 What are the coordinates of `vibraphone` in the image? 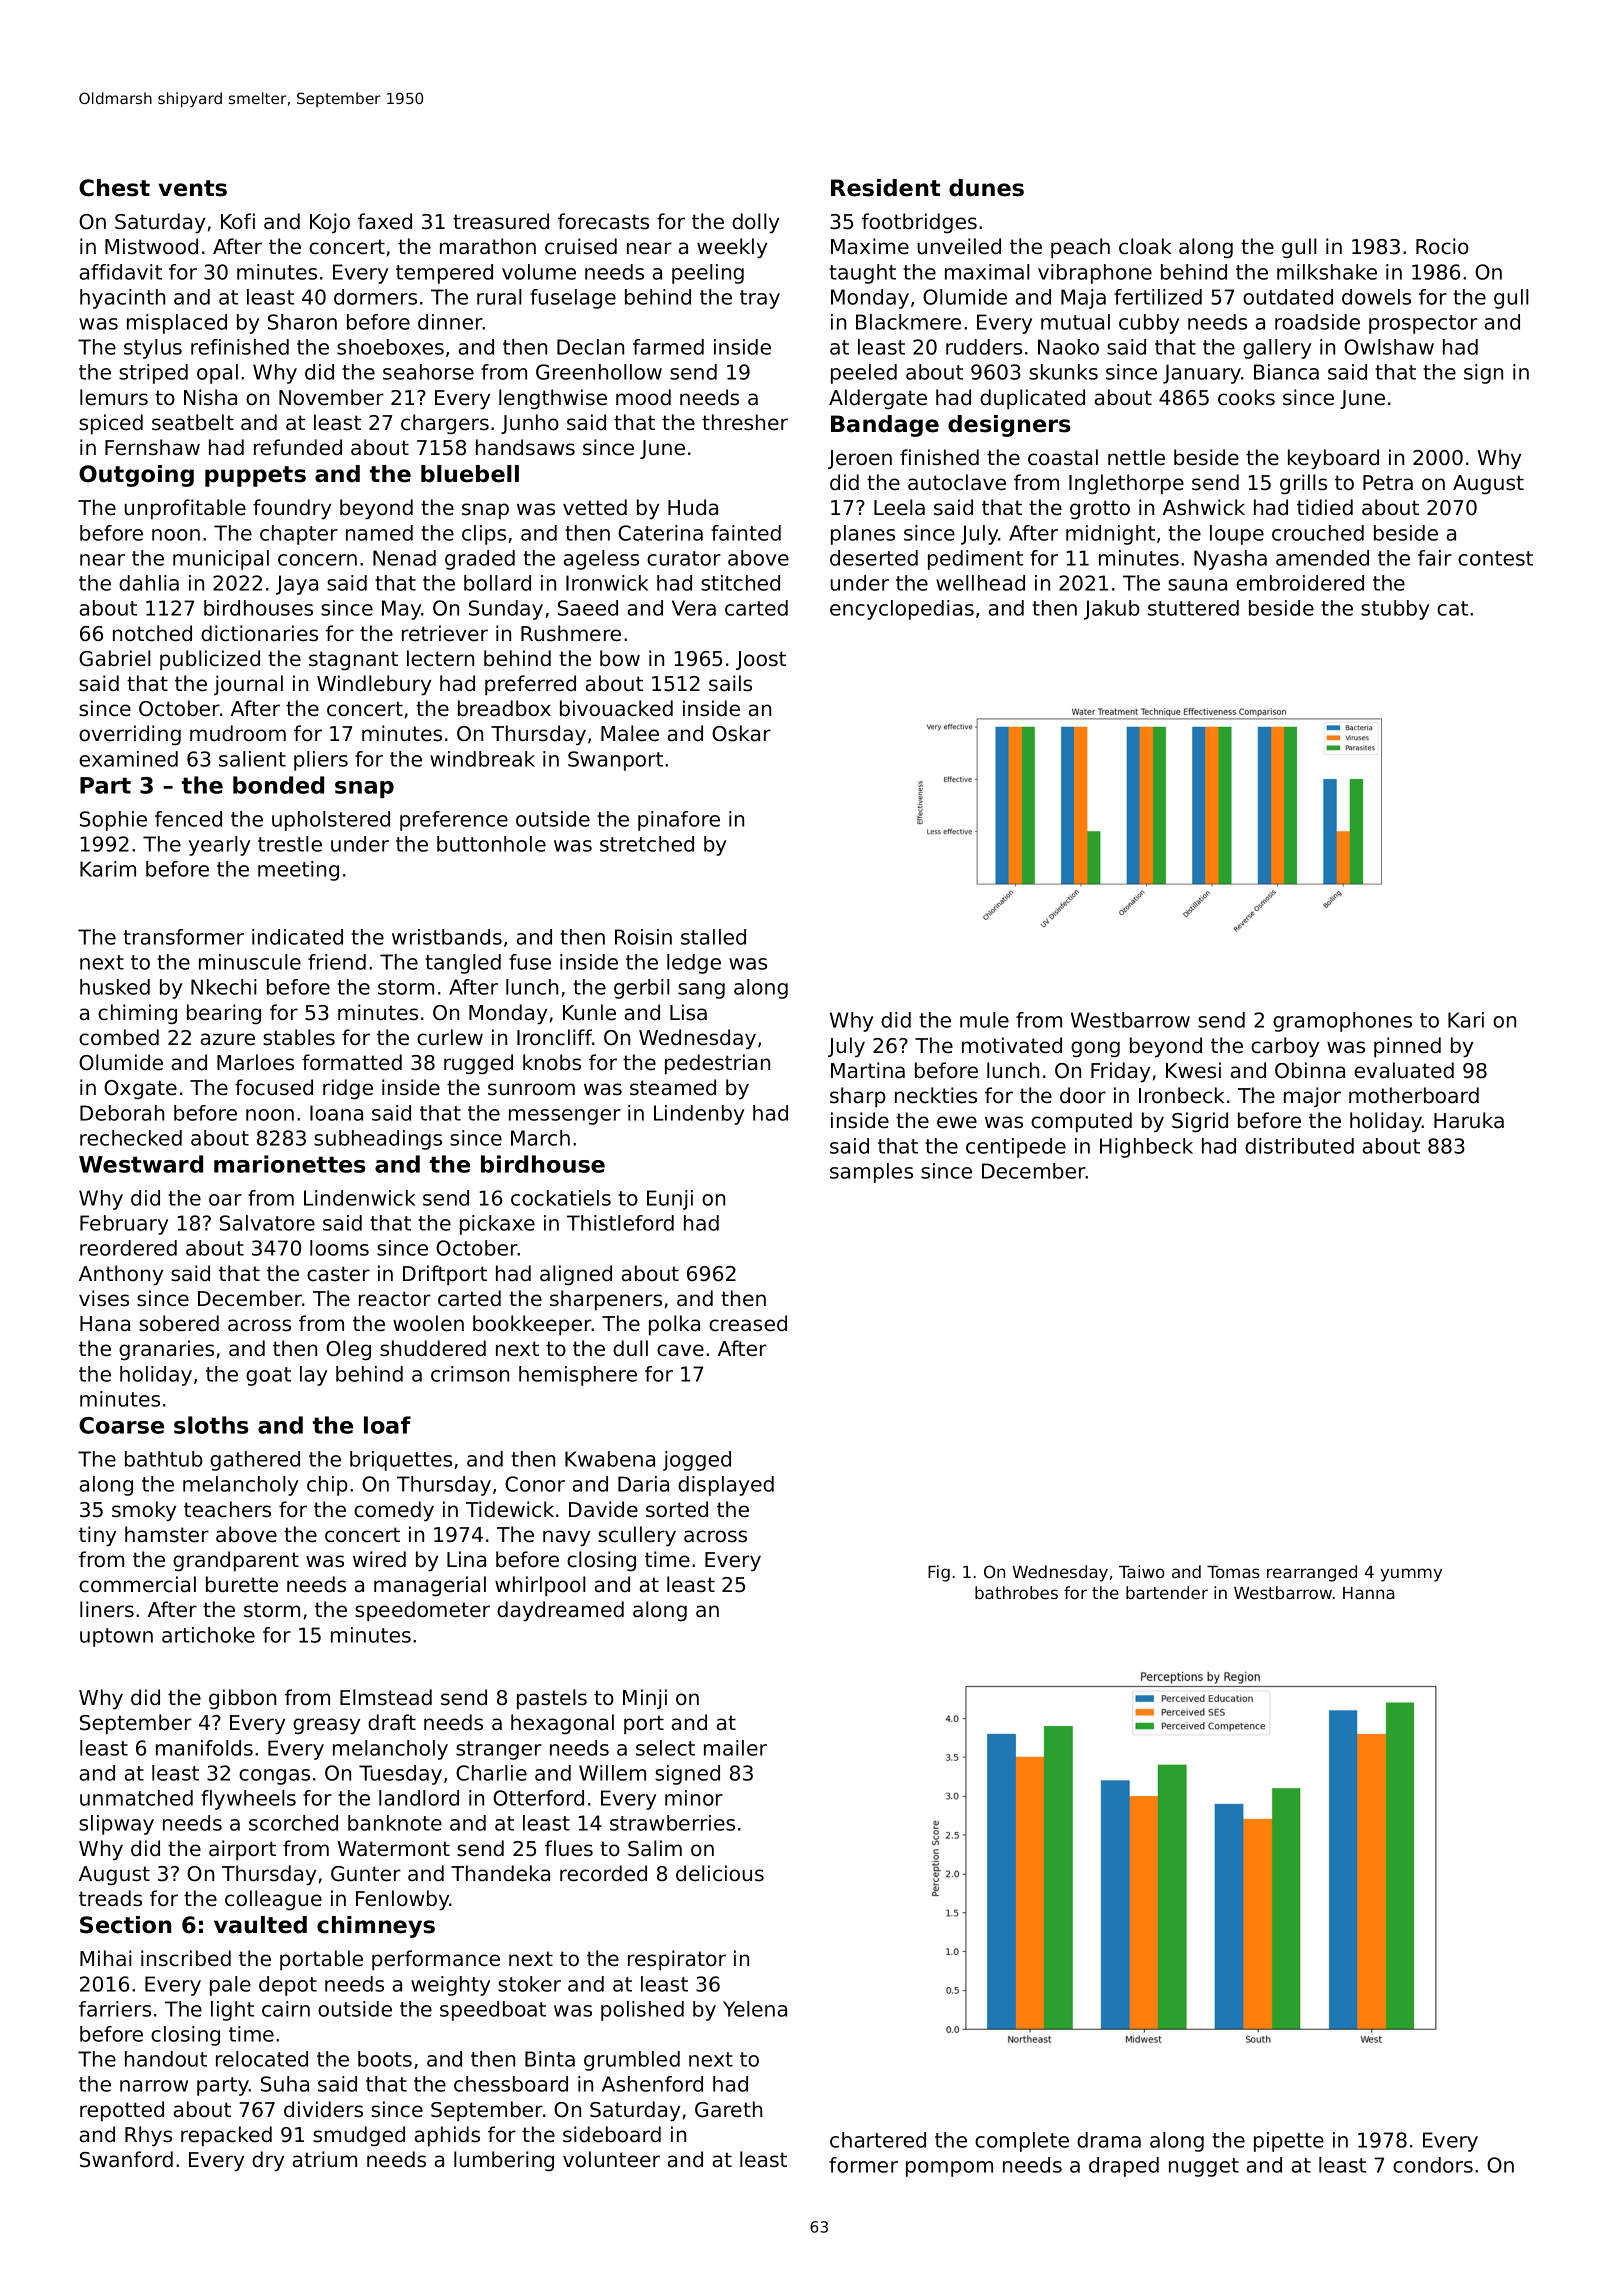 It's located at (1095, 274).
